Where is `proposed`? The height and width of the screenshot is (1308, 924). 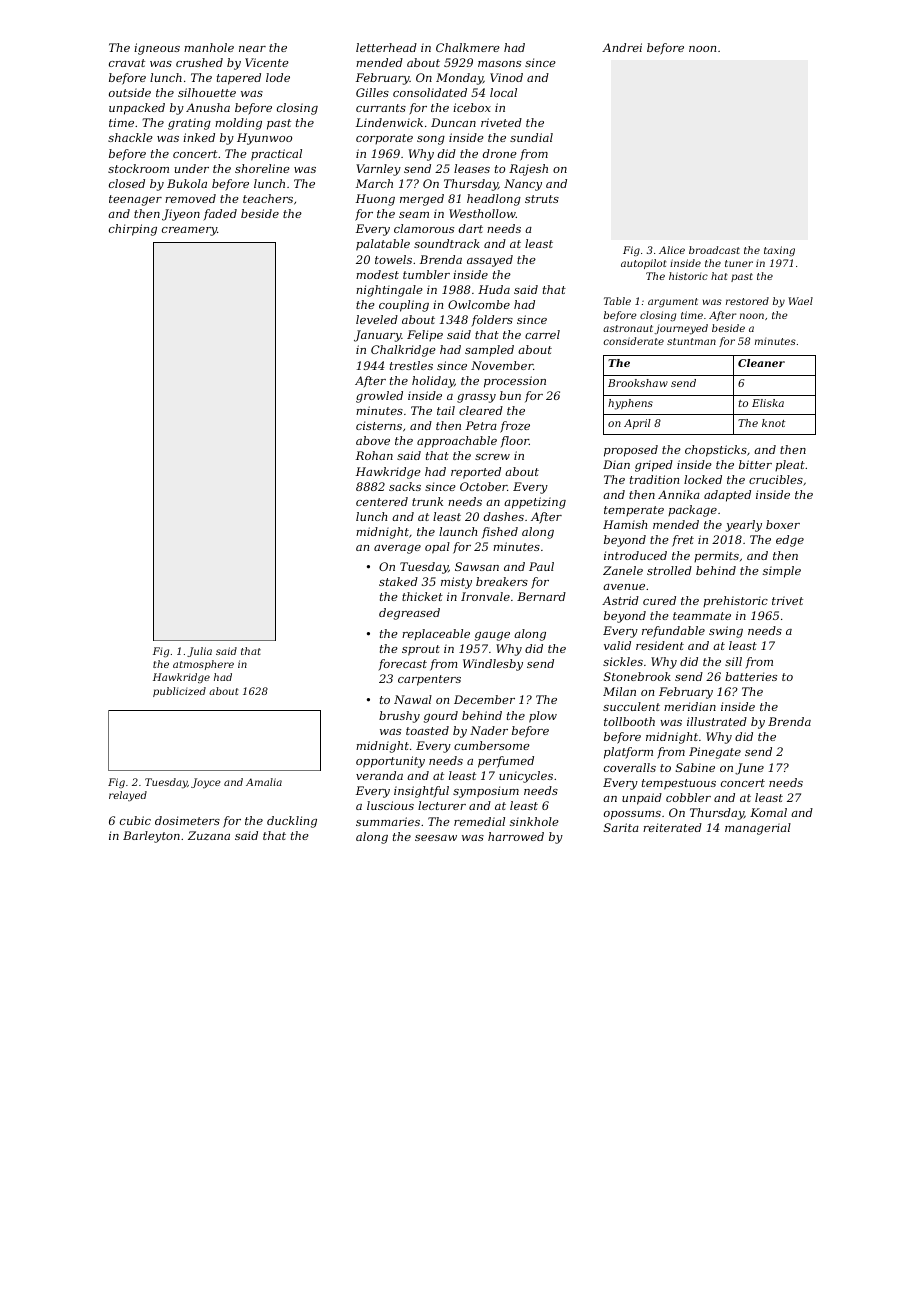 proposed is located at coordinates (631, 451).
